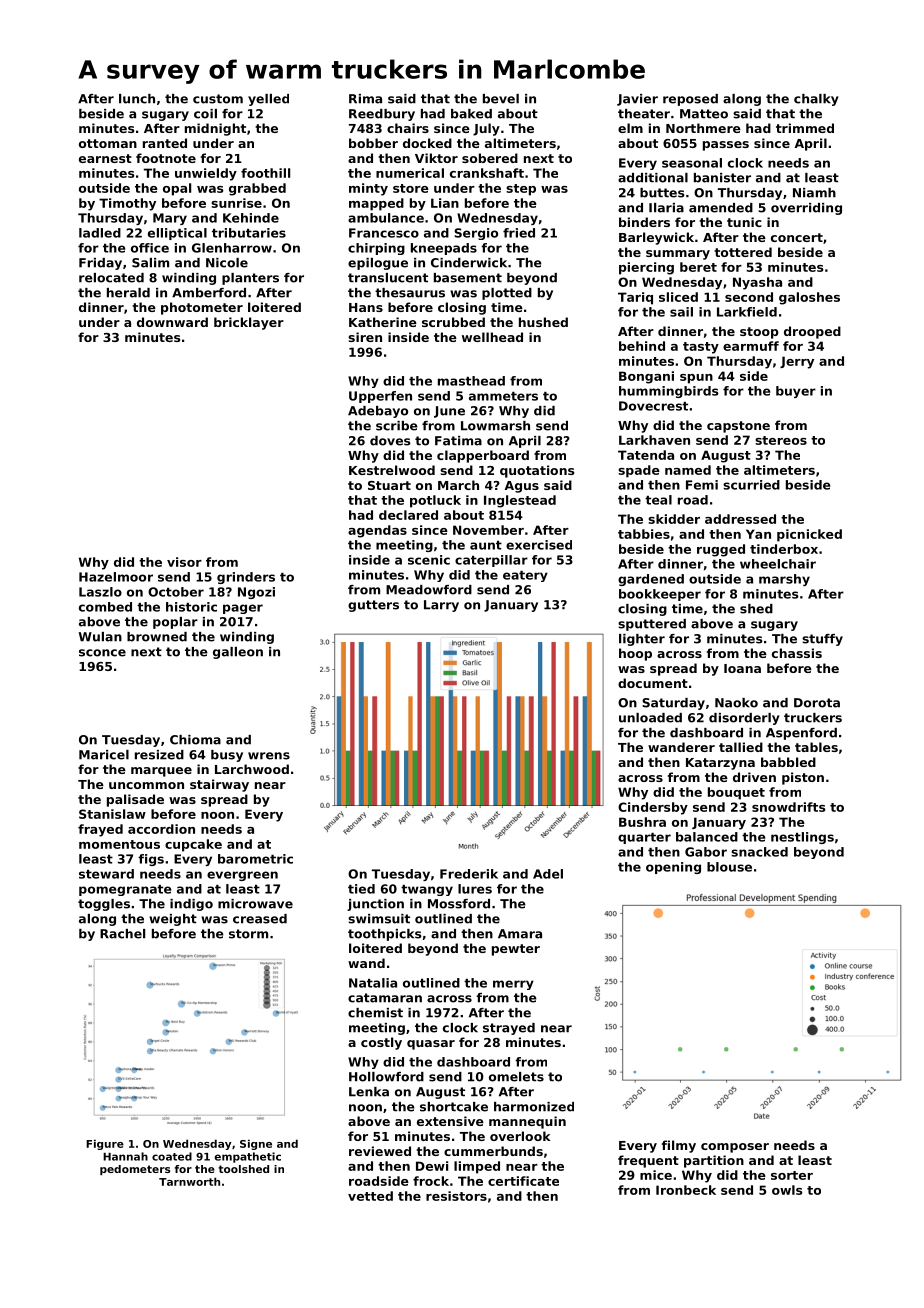  I want to click on Tarnworth, so click(189, 1181).
